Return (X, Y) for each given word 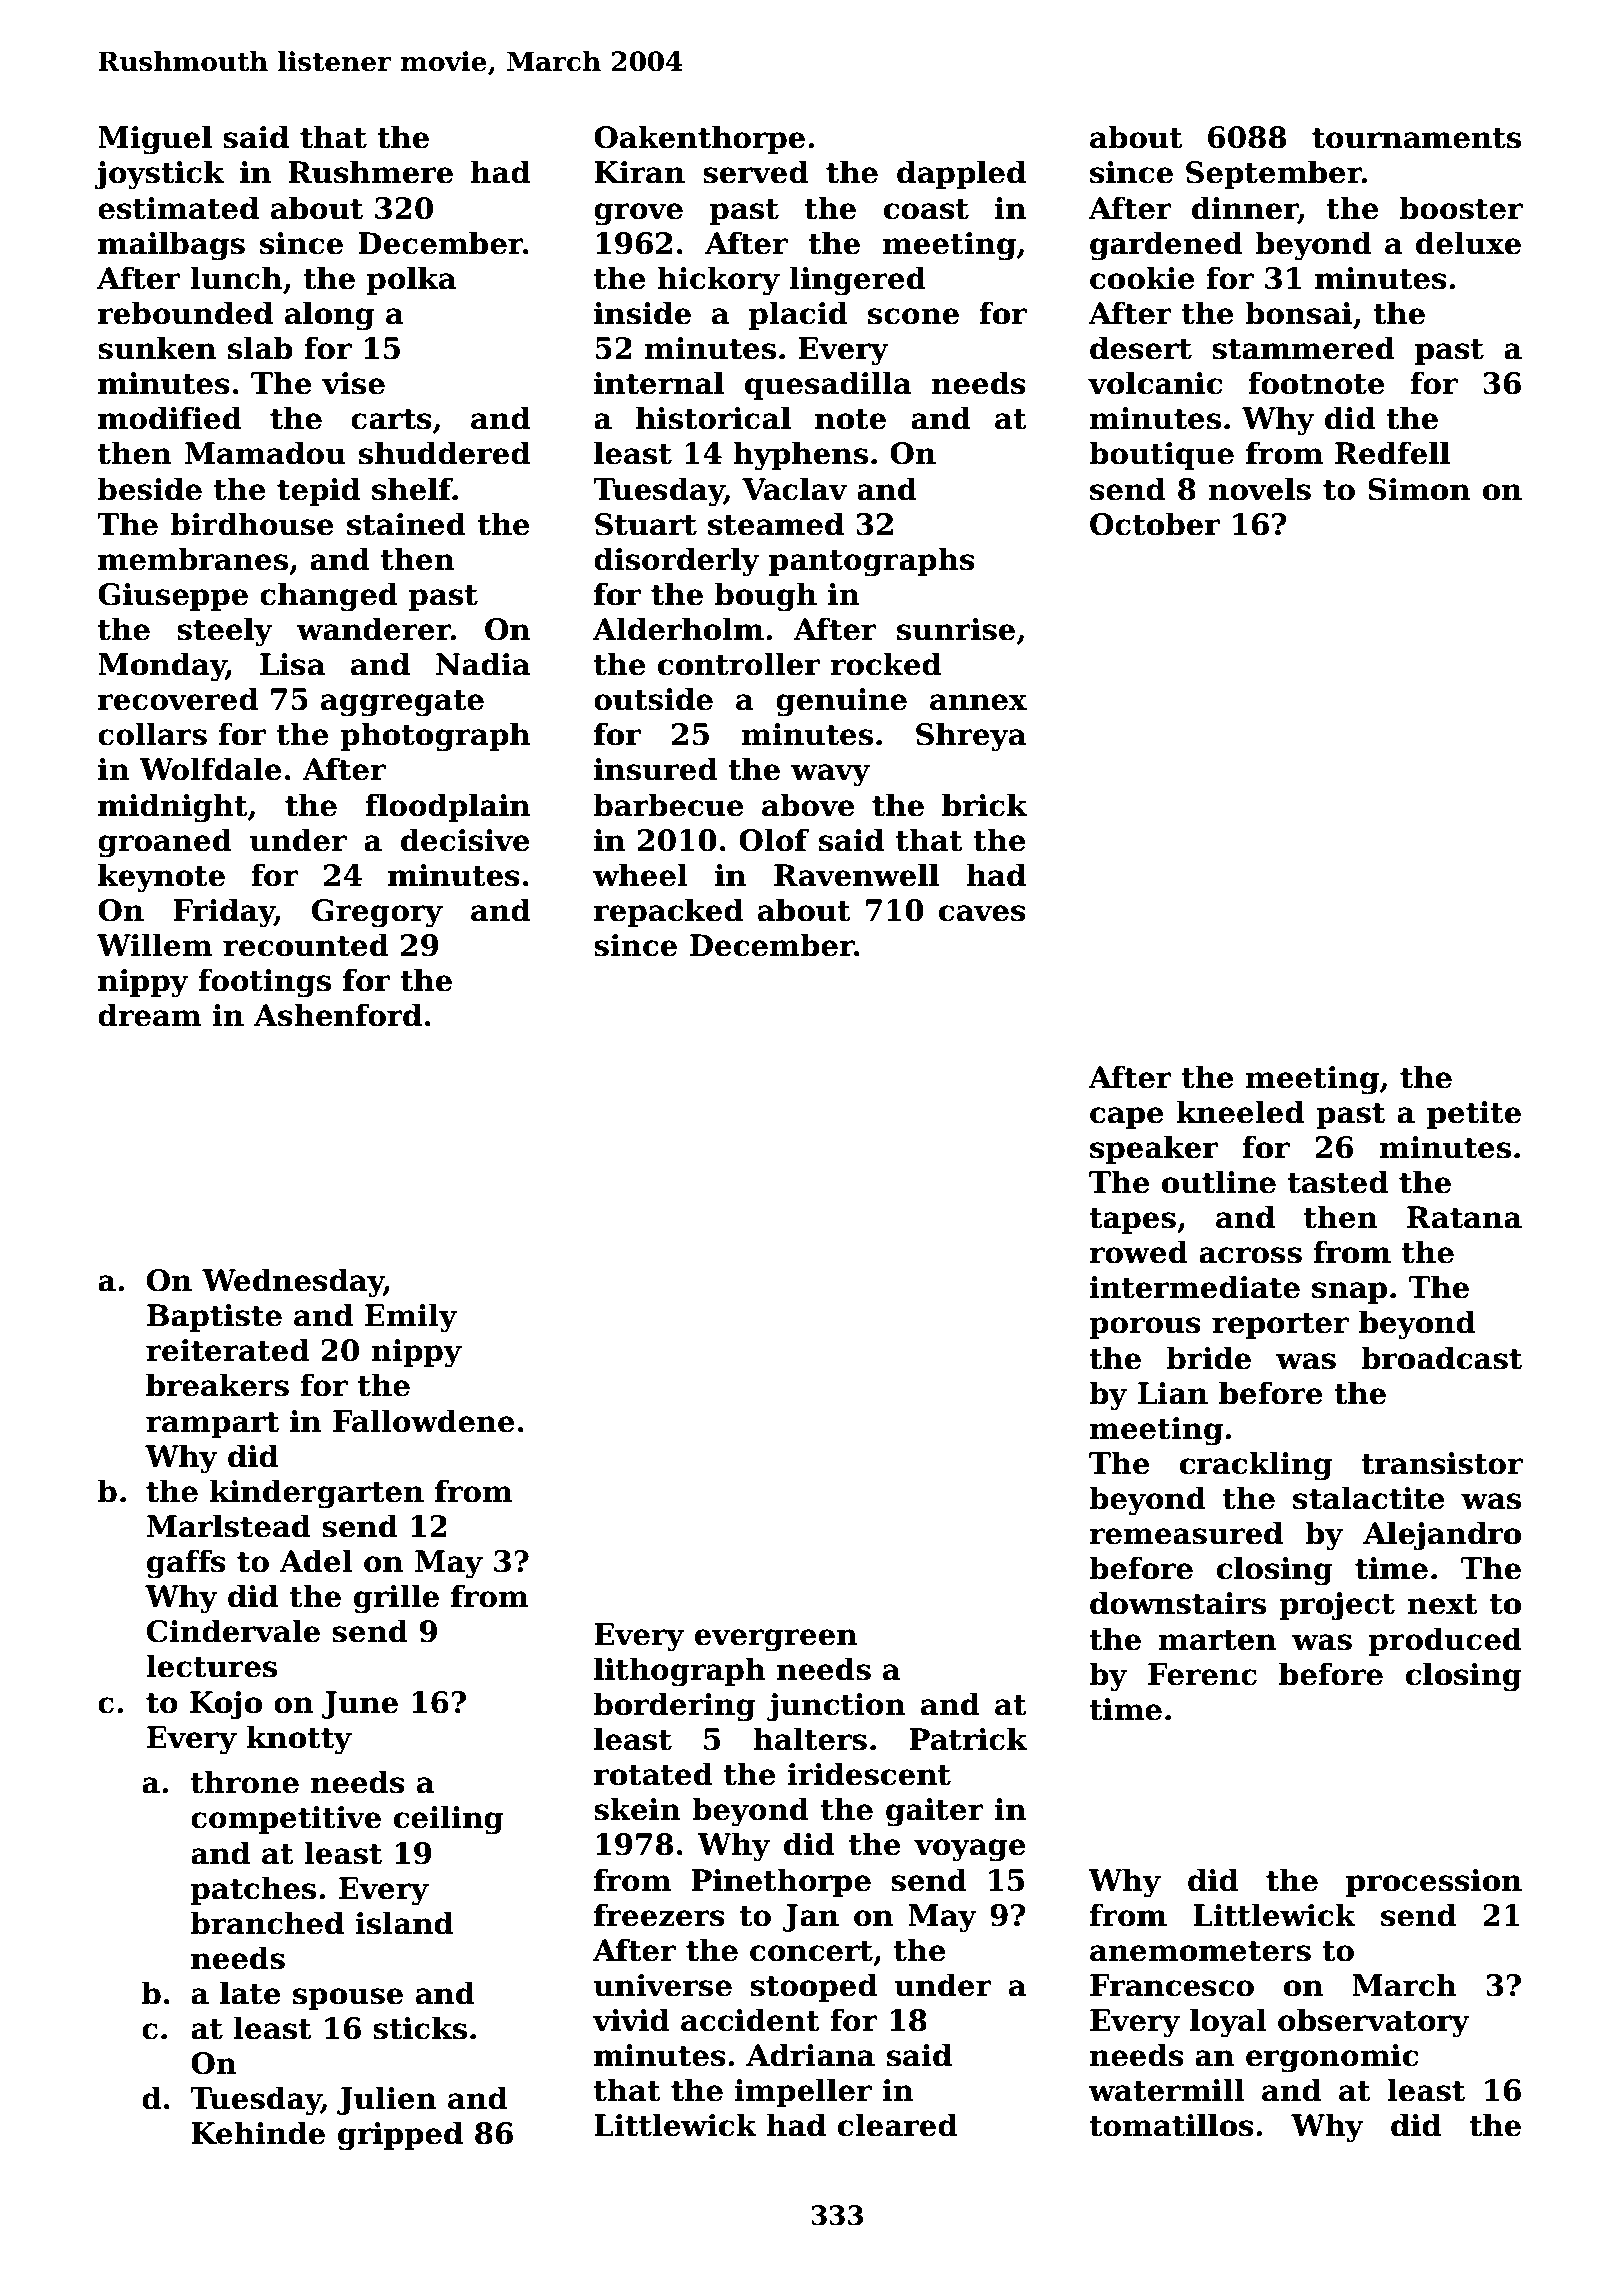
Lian (1173, 1393)
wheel (640, 875)
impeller (803, 2092)
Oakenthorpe (699, 139)
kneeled (1240, 1112)
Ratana (1464, 1217)
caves (982, 913)
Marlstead (229, 1526)
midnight (173, 808)
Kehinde (258, 2133)
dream (149, 1015)
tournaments (1416, 138)
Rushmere (370, 172)
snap (1349, 1293)
